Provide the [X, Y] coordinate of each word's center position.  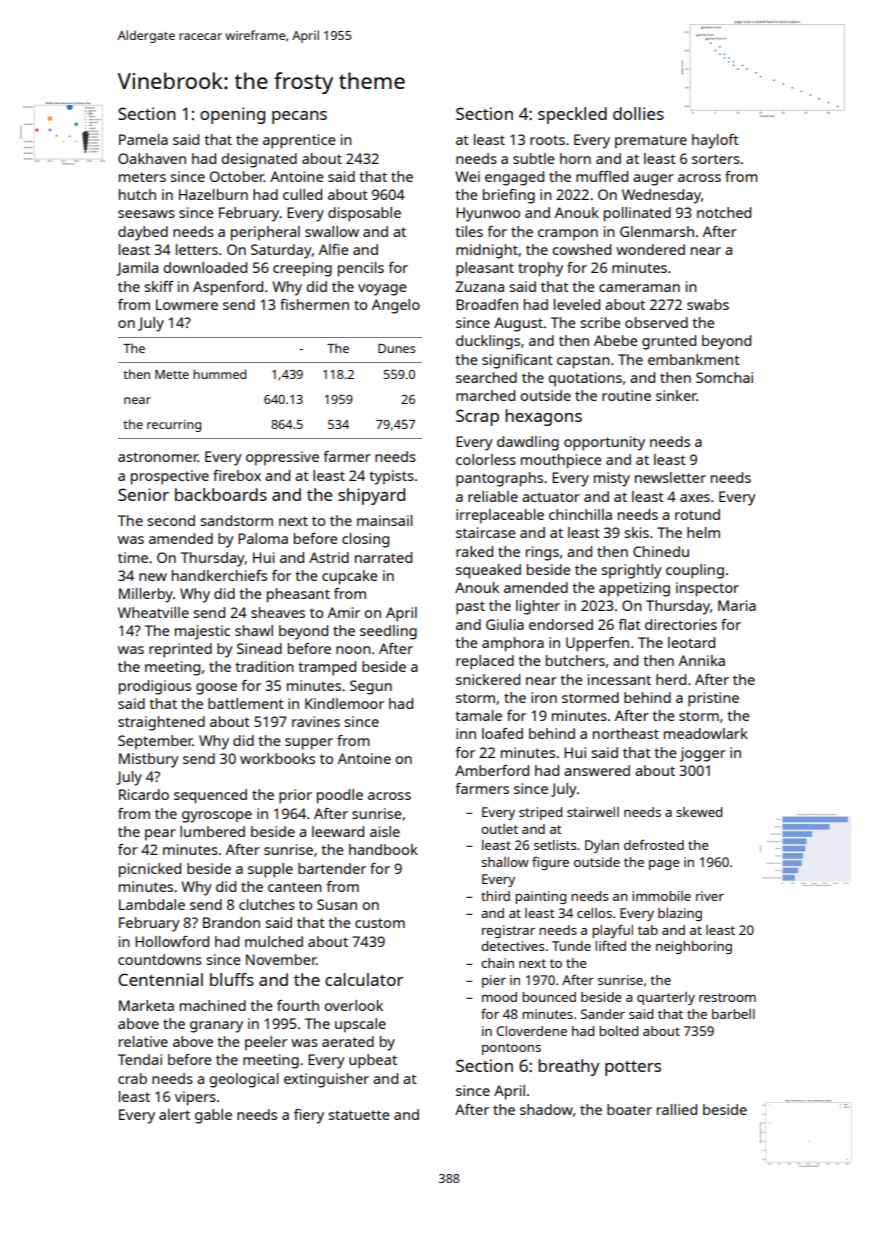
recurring [174, 426]
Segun [371, 687]
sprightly [631, 571]
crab [132, 1078]
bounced [549, 997]
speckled [572, 115]
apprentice [299, 141]
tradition [264, 666]
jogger [703, 754]
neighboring [694, 947]
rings [542, 553]
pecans [299, 117]
